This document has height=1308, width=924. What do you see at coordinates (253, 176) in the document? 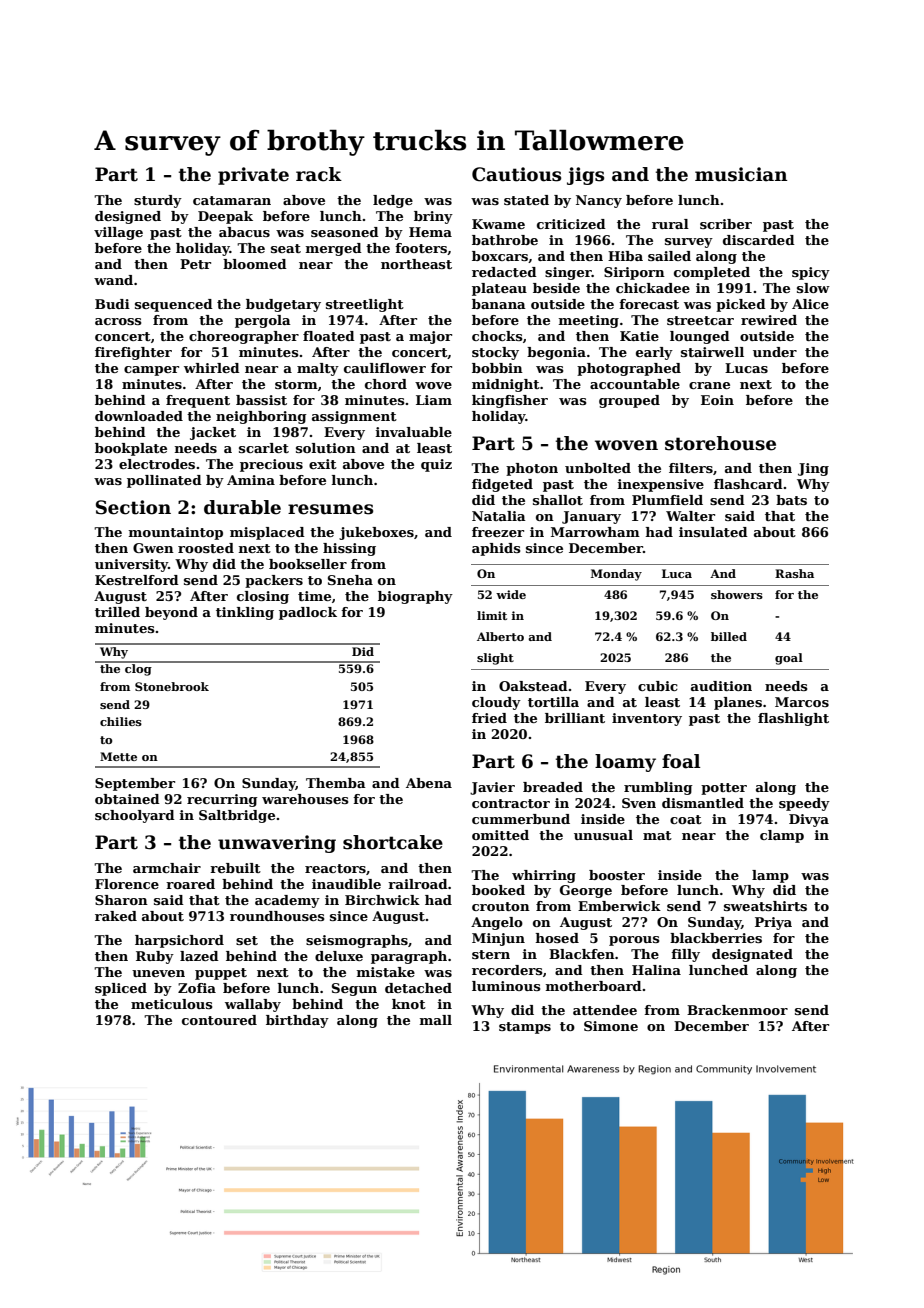
I see `private` at bounding box center [253, 176].
